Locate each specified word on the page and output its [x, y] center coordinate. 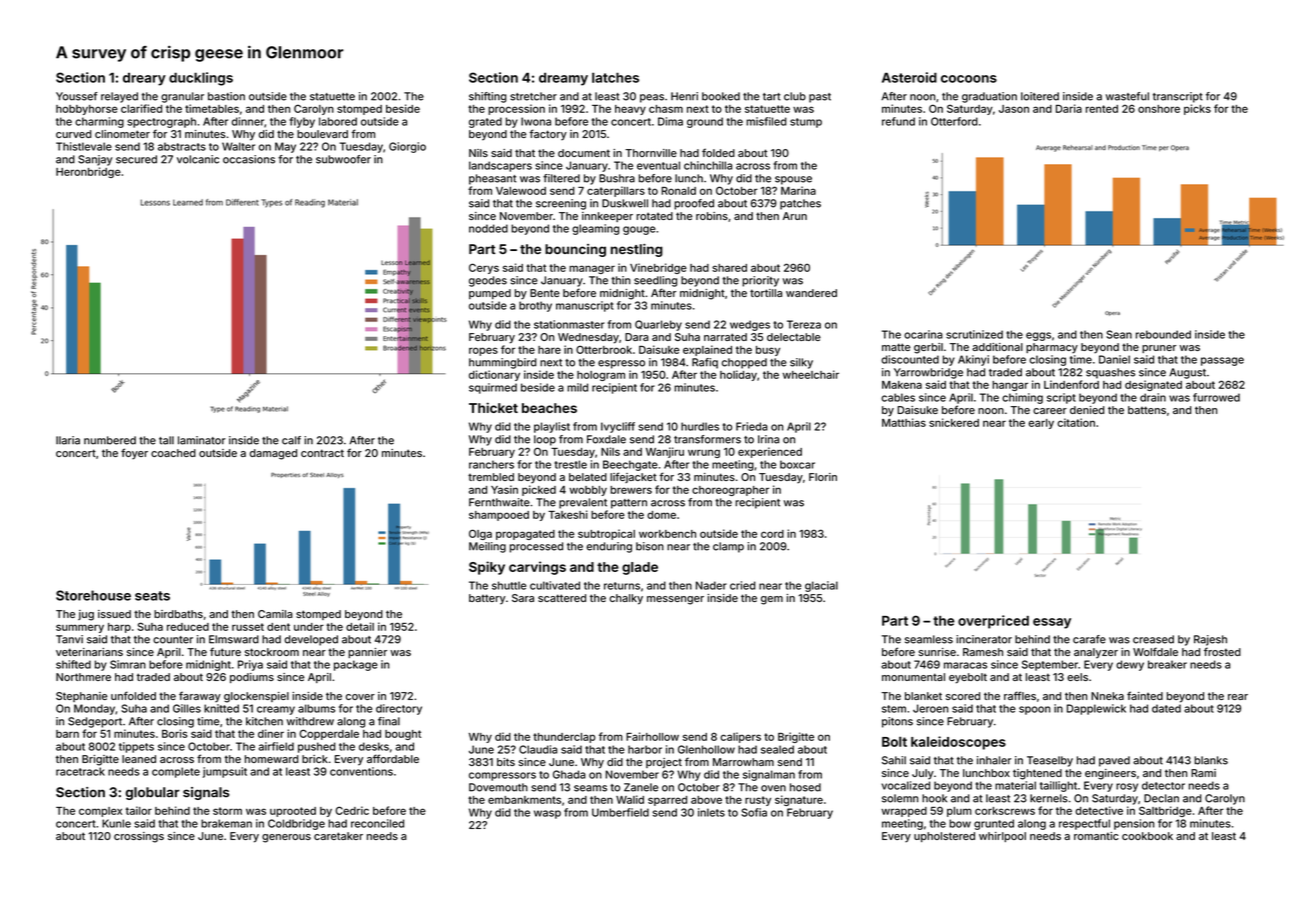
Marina [798, 190]
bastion [226, 96]
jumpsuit [225, 772]
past [820, 98]
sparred [667, 801]
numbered [110, 440]
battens [1147, 410]
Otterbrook [604, 349]
